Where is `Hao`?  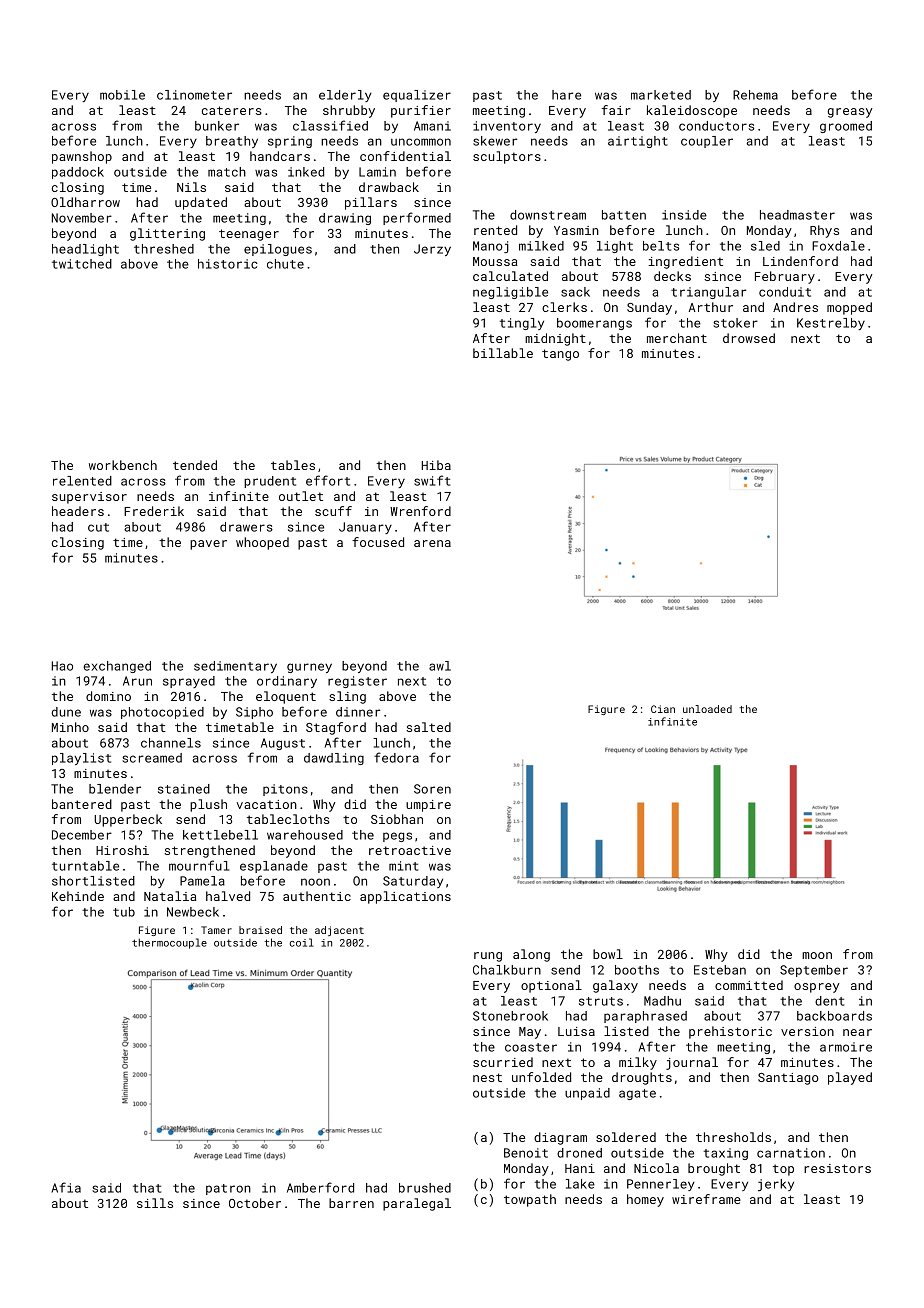
Hao is located at coordinates (62, 666).
